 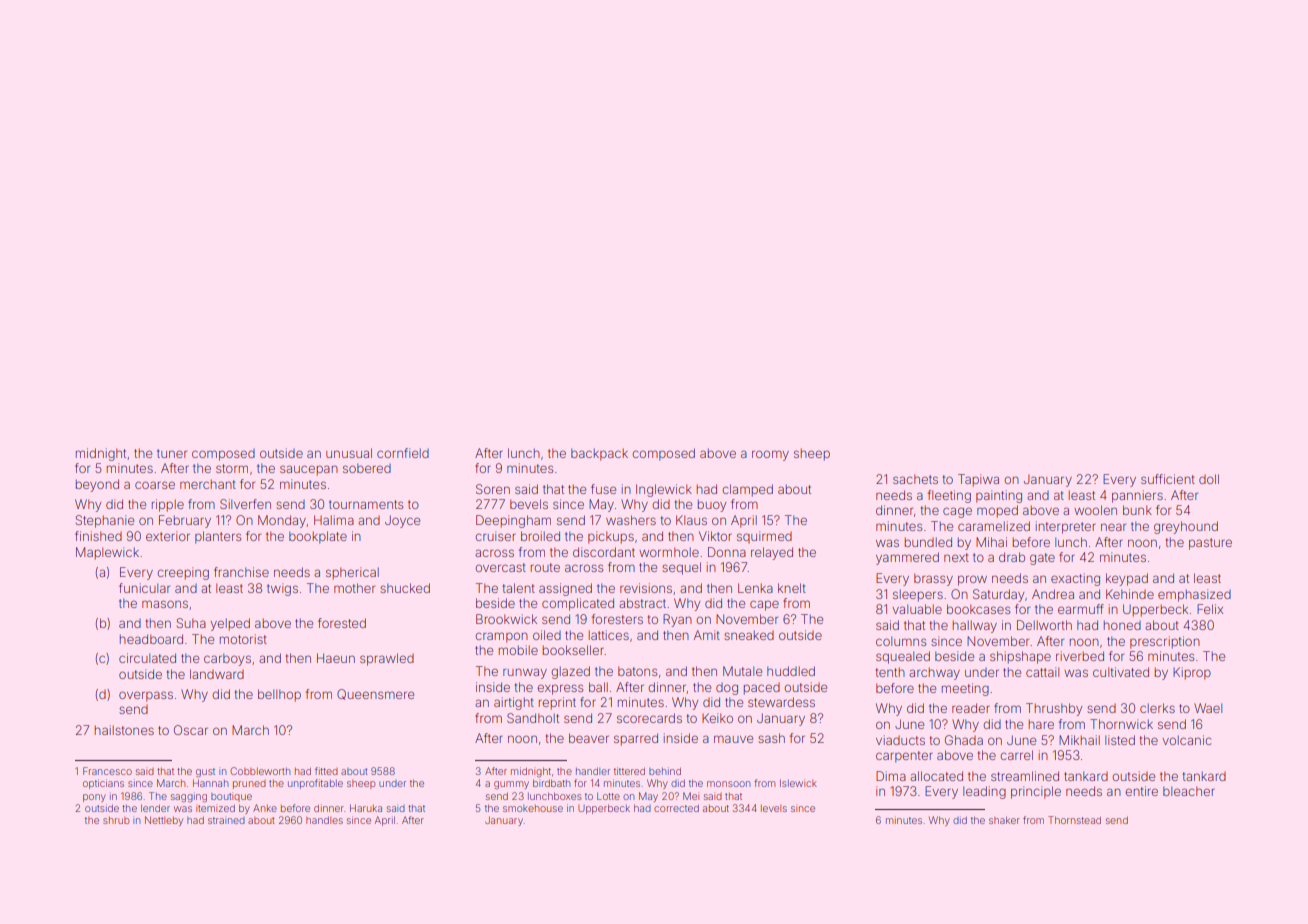 What do you see at coordinates (144, 588) in the page?
I see `funicular` at bounding box center [144, 588].
